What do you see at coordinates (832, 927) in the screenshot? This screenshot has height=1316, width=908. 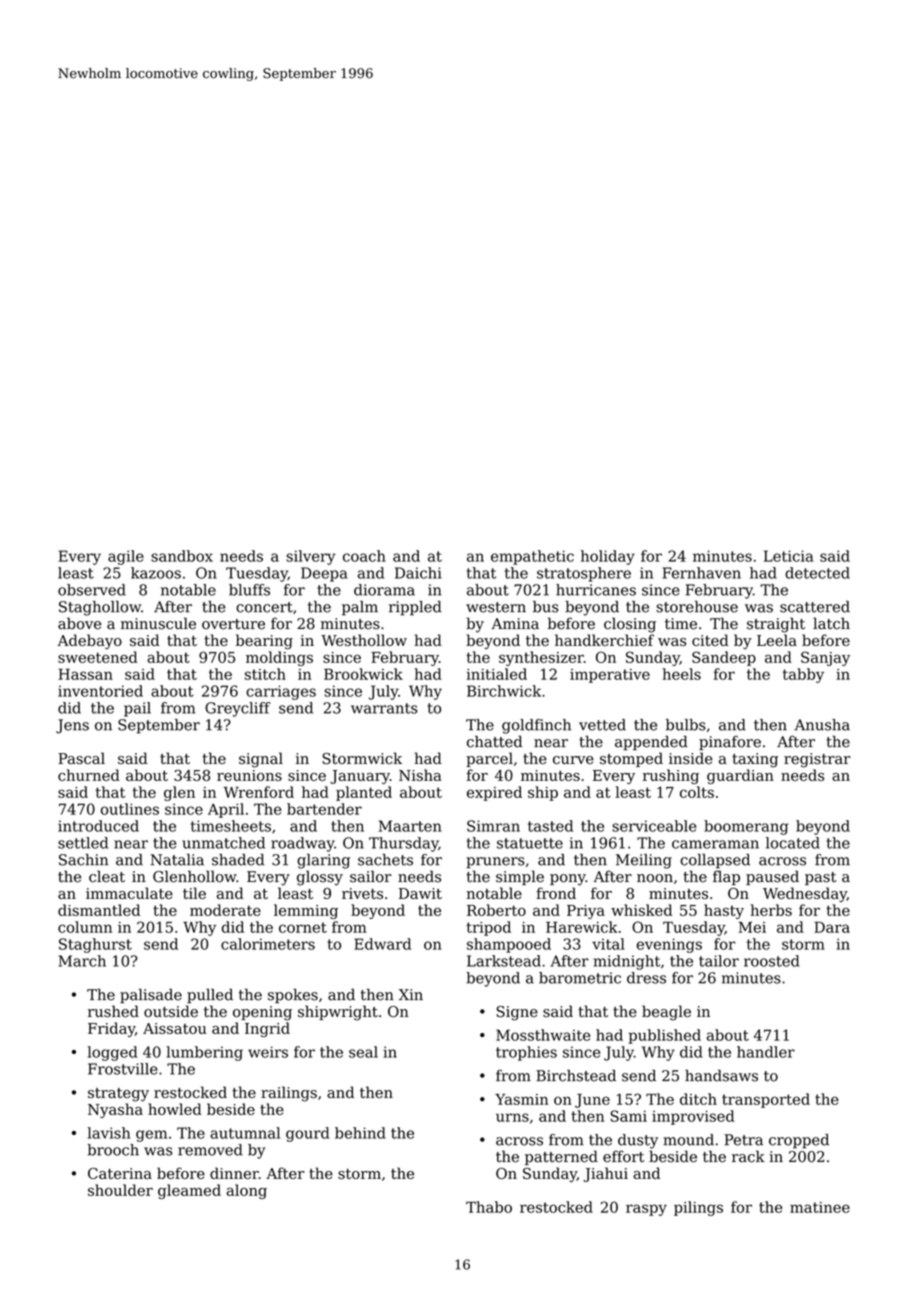 I see `Dara` at bounding box center [832, 927].
